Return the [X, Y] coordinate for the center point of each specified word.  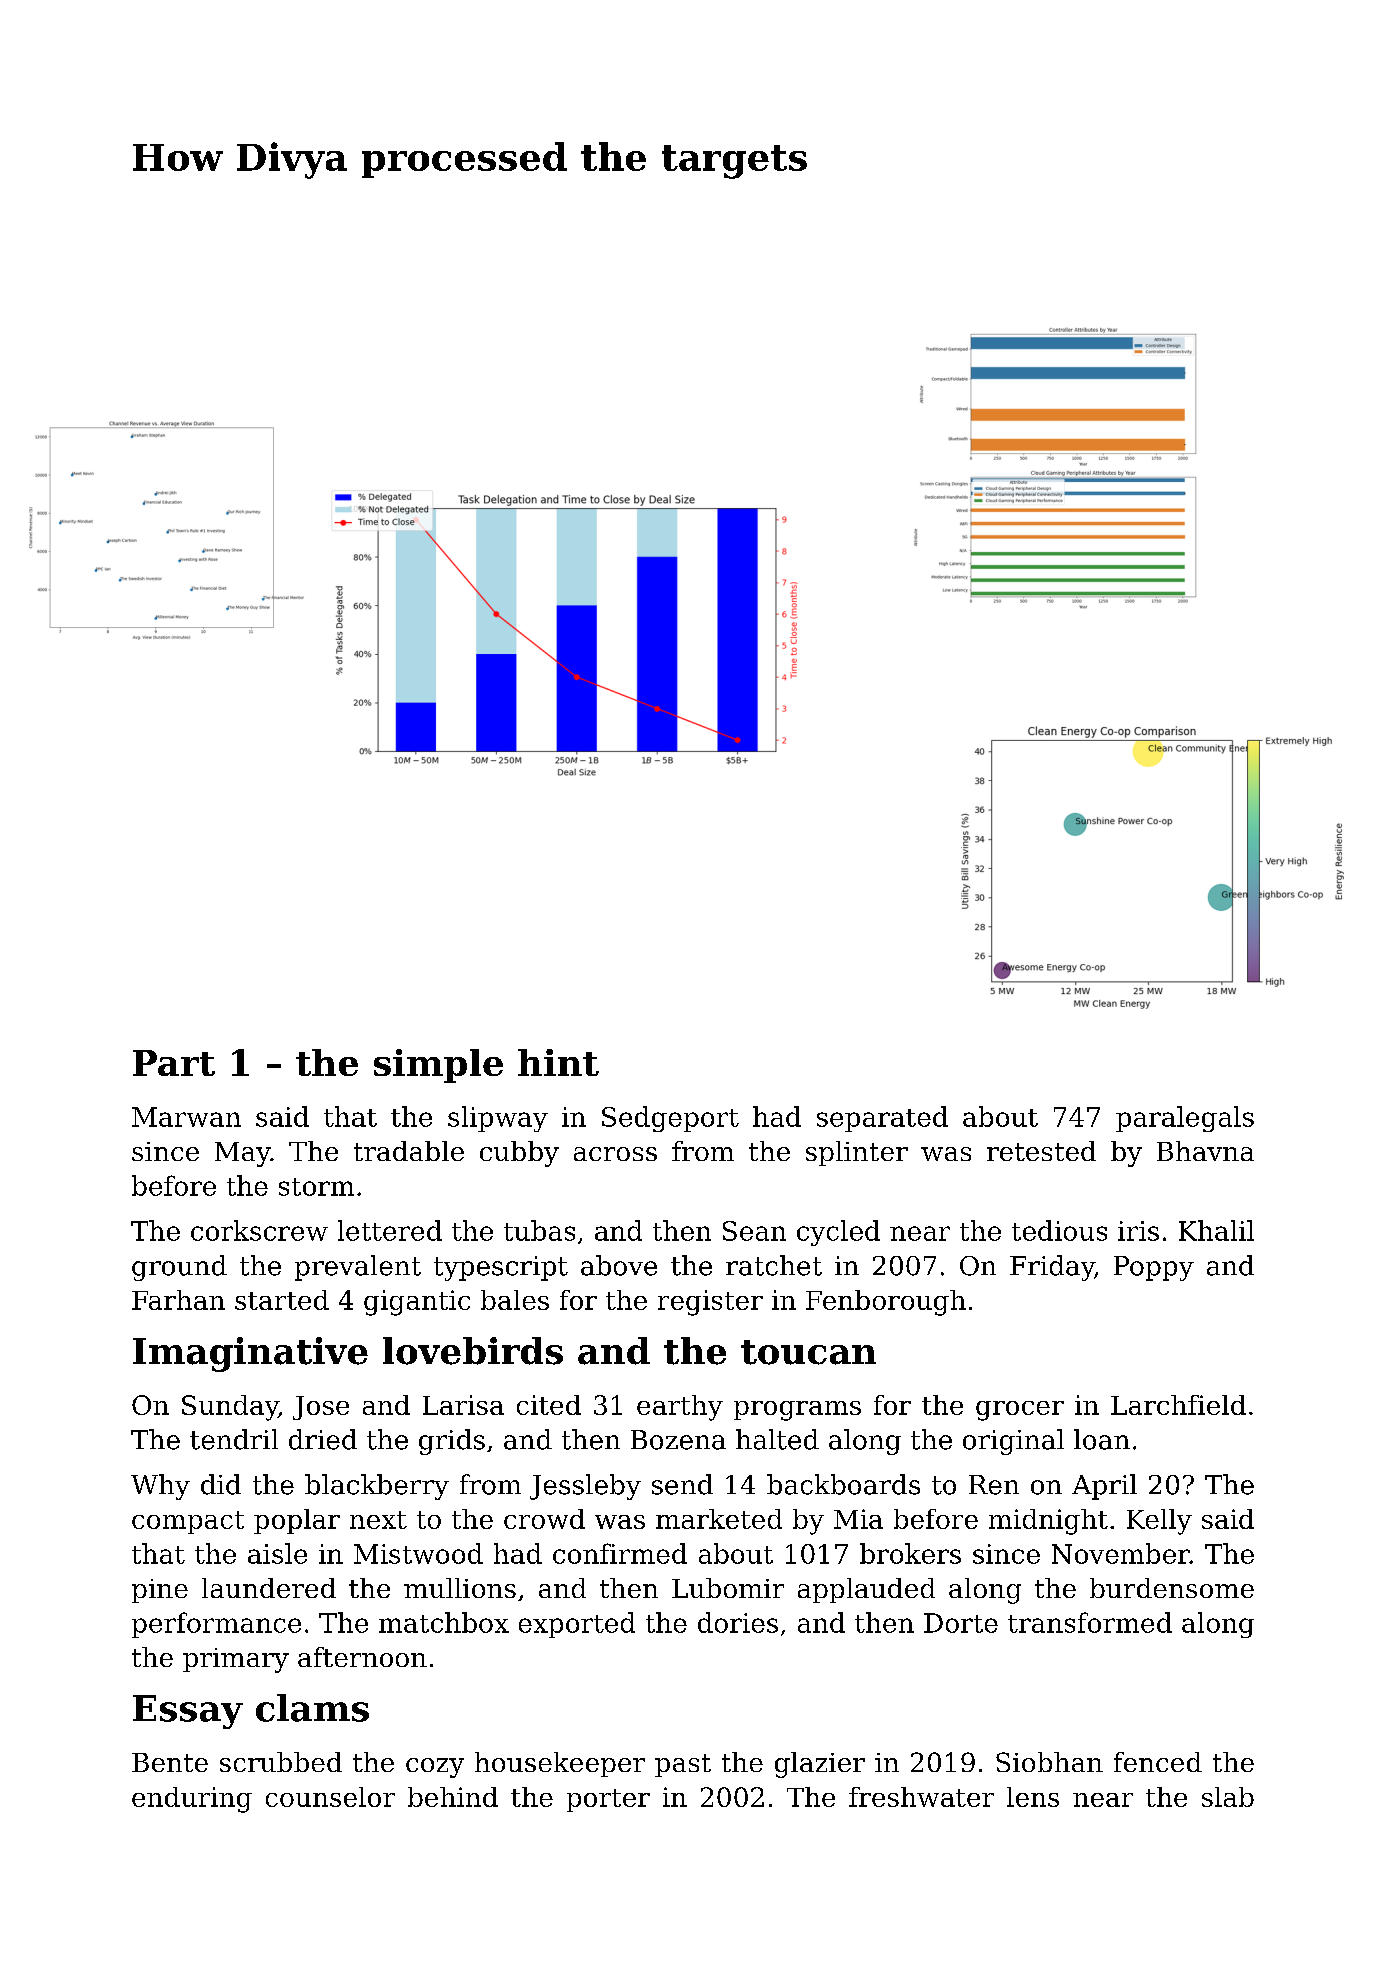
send [682, 1484]
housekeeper [560, 1764]
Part [174, 1063]
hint [558, 1062]
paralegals [1185, 1119]
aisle [277, 1553]
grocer [1020, 1411]
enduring [192, 1800]
